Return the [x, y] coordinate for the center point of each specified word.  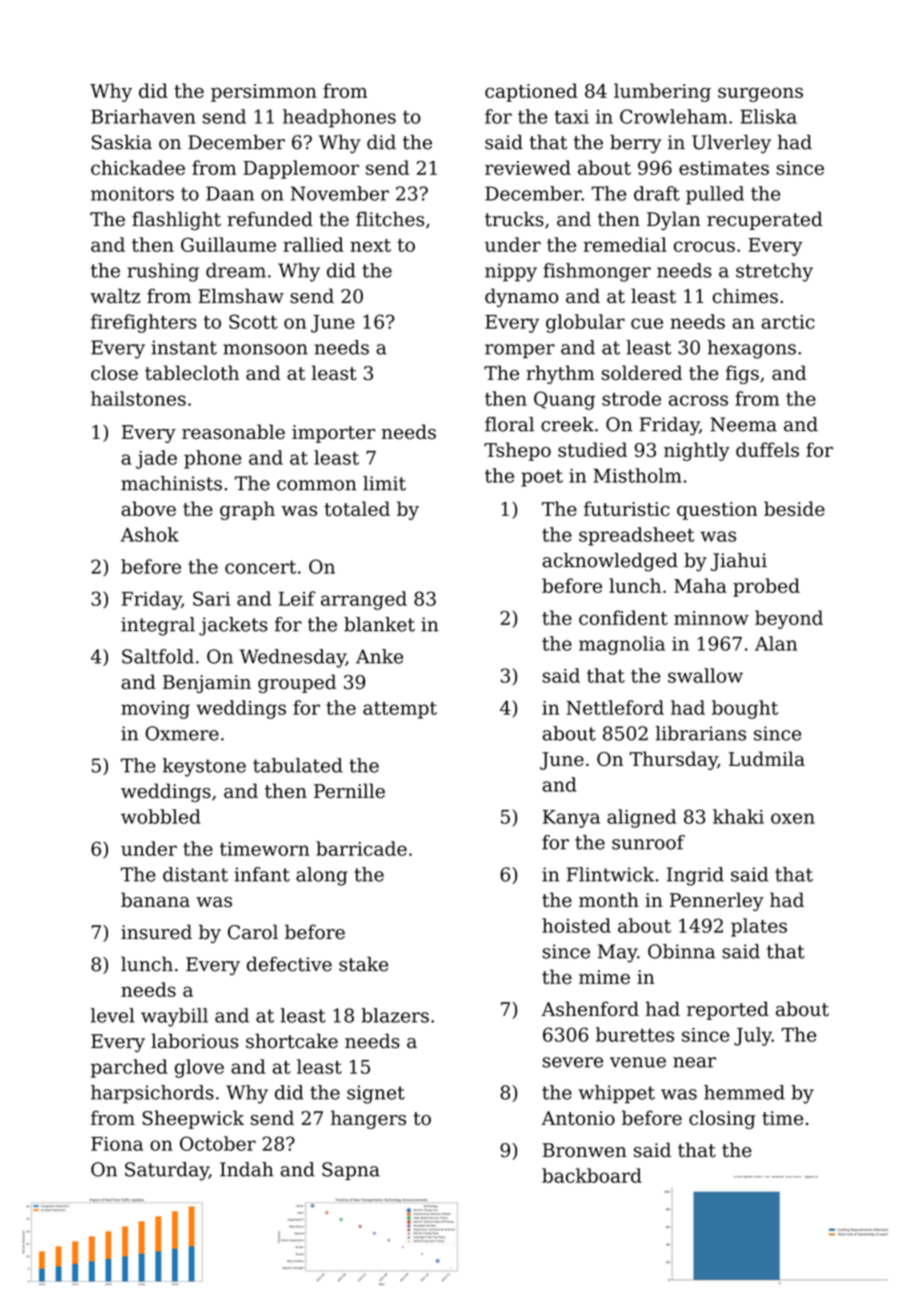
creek [567, 424]
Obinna [681, 951]
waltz [115, 296]
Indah [247, 1169]
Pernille [349, 791]
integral [158, 626]
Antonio [578, 1118]
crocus [704, 246]
